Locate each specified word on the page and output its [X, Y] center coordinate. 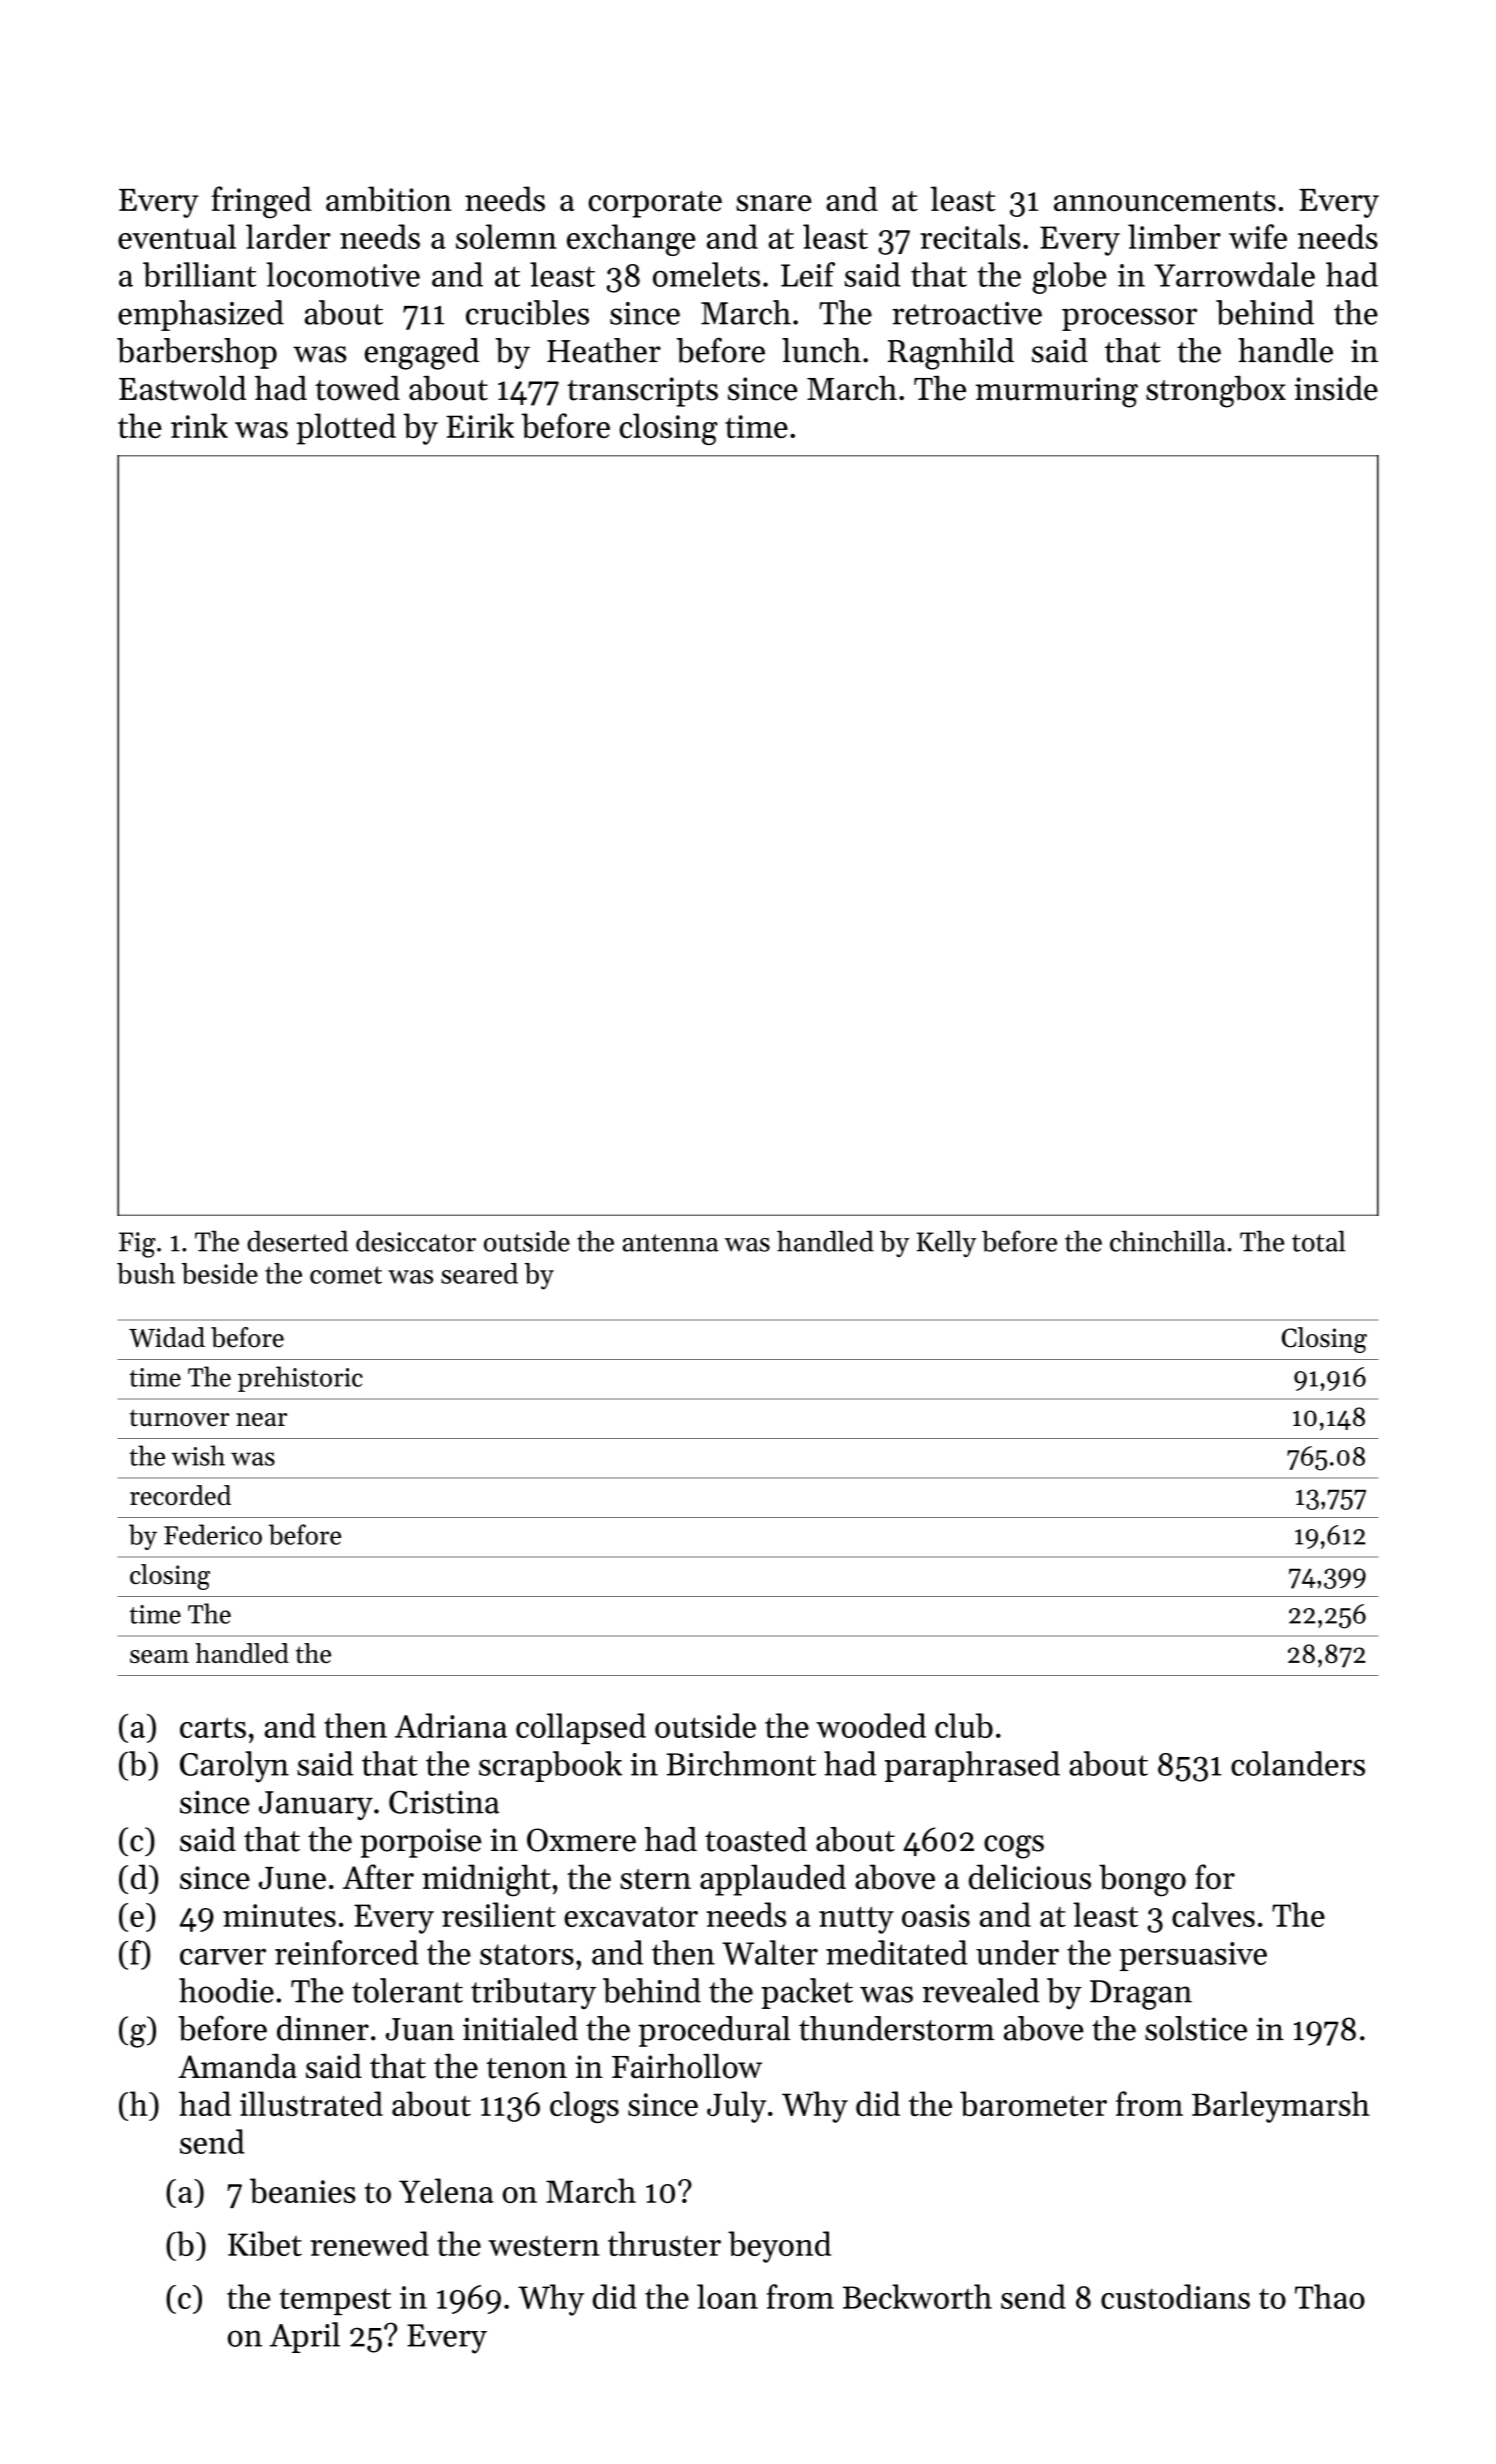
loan [727, 2296]
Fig [137, 1245]
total [1318, 1241]
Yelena [446, 2190]
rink [199, 425]
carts [213, 1727]
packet [807, 1993]
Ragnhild [951, 354]
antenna [670, 1243]
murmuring [1057, 392]
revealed [980, 1990]
